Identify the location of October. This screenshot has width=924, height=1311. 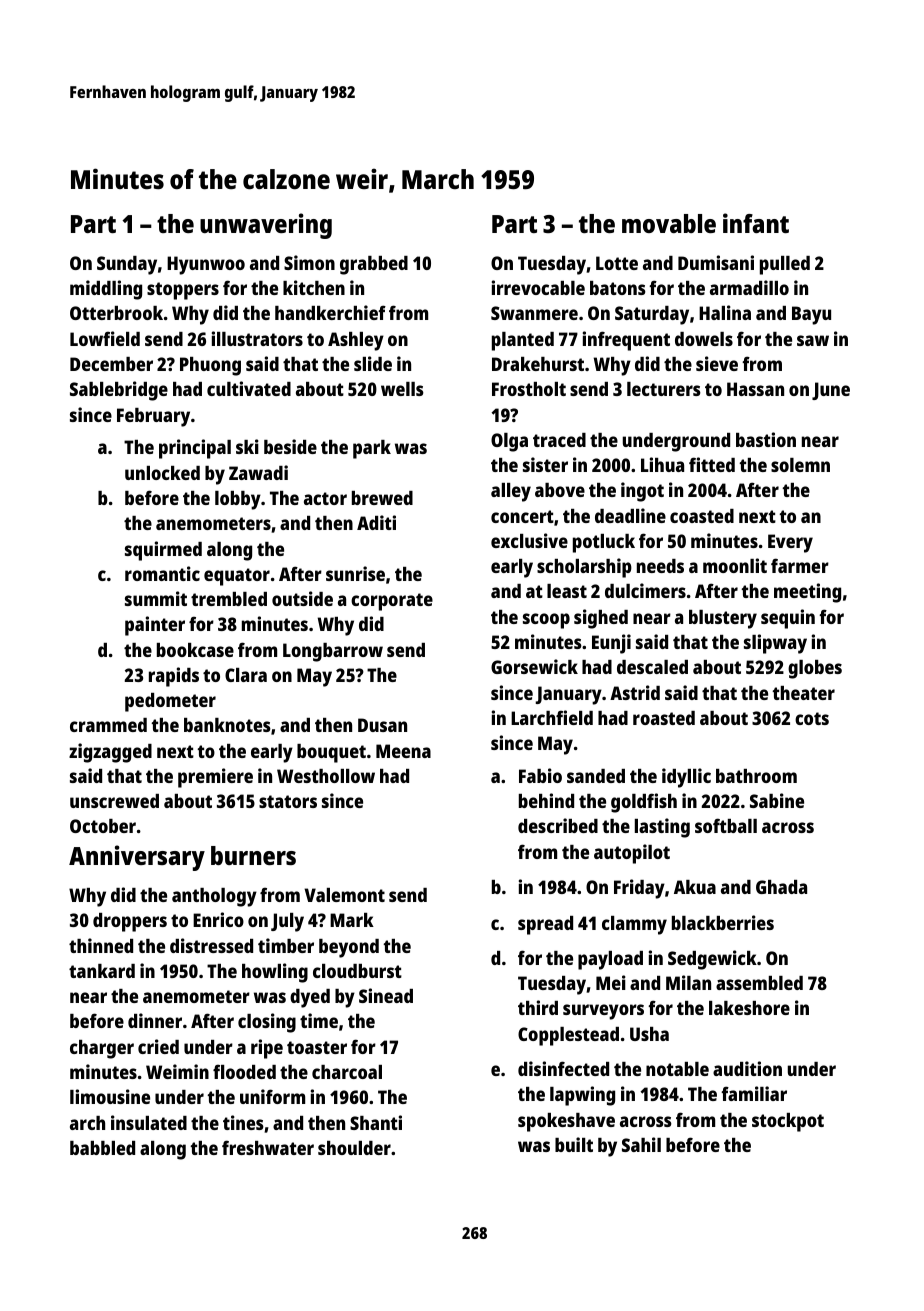
(103, 826).
